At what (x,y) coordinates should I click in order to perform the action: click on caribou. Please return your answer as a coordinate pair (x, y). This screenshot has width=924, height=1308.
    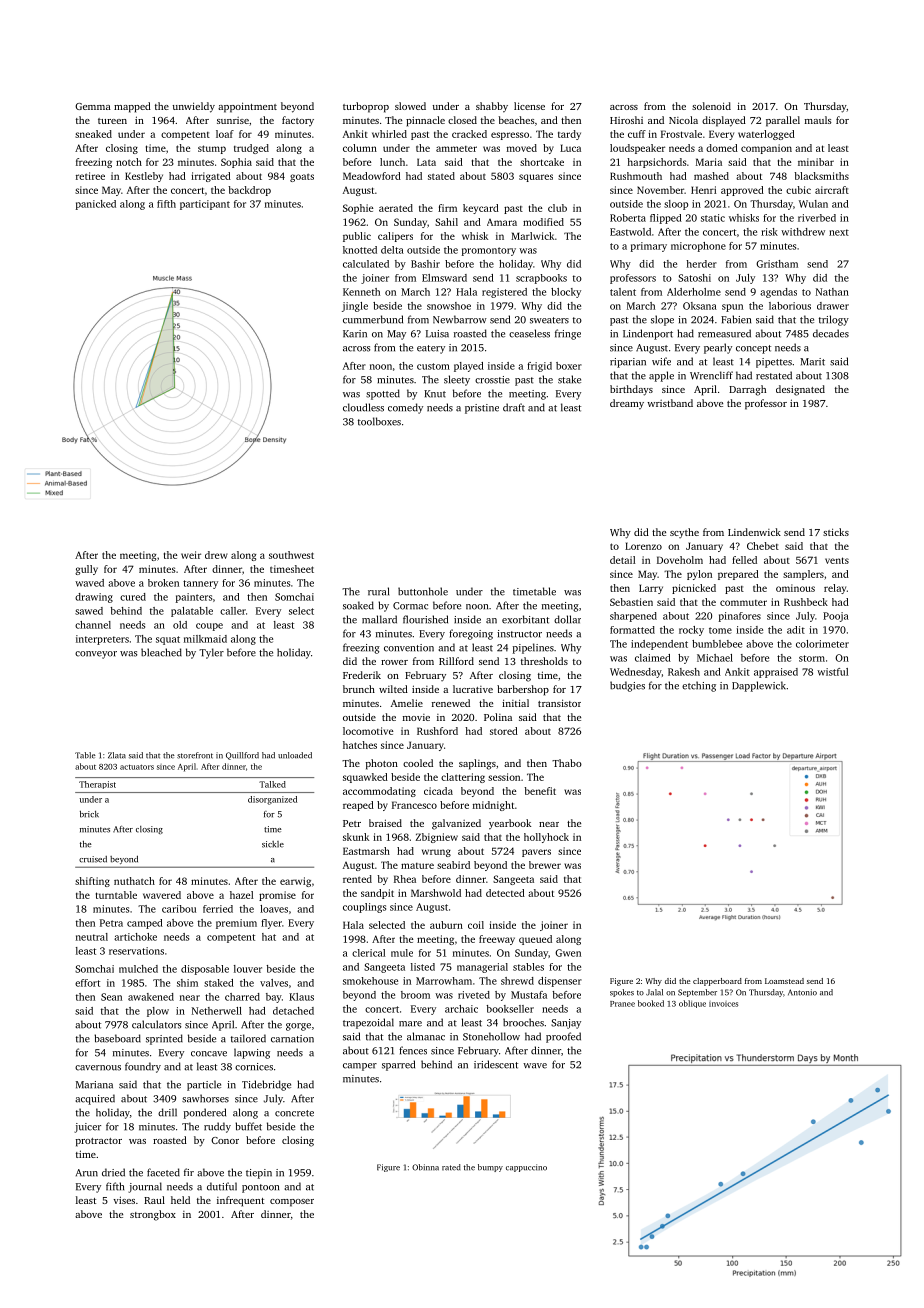
    Looking at the image, I should click on (179, 909).
